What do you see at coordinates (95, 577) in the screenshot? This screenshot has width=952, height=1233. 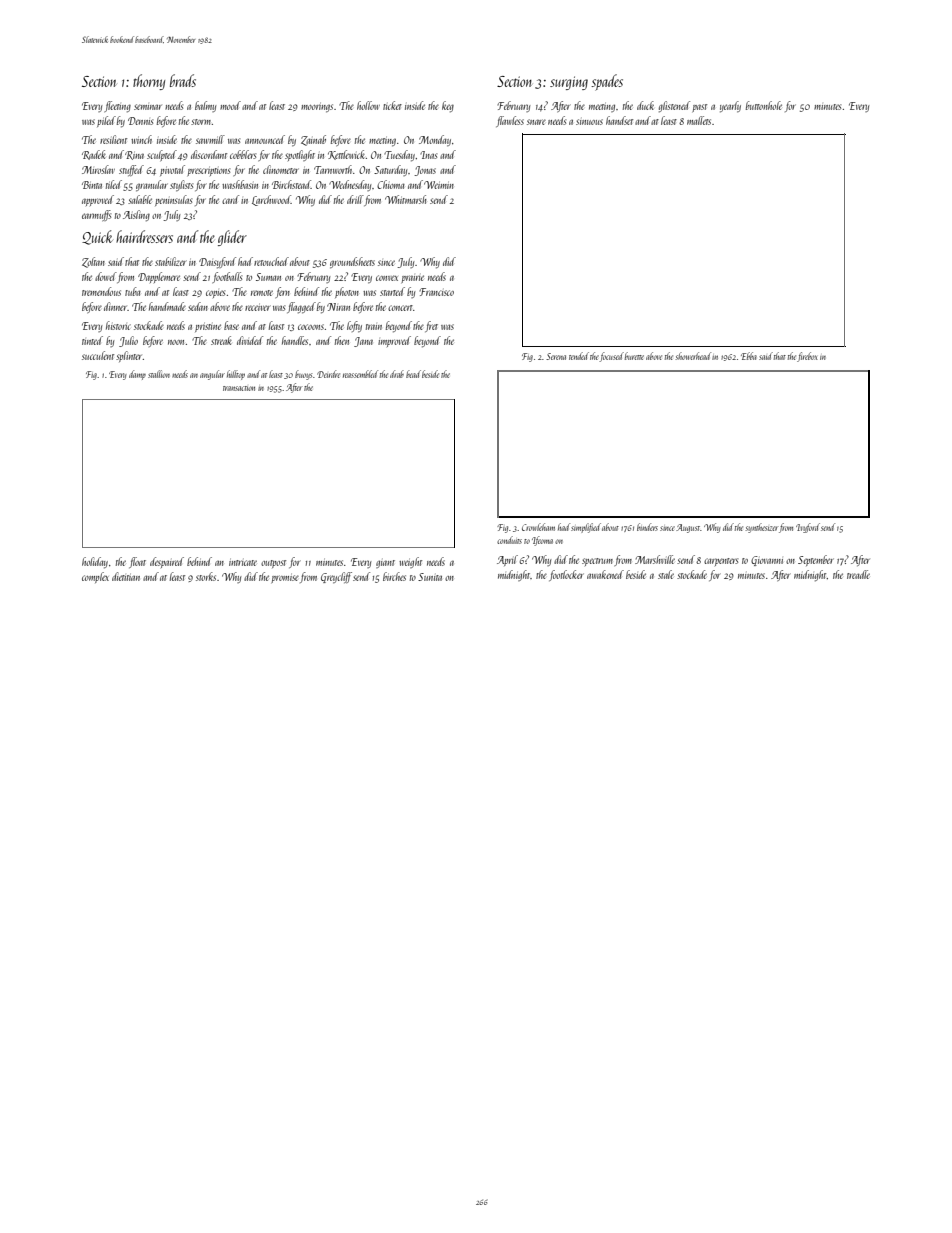 I see `complex` at bounding box center [95, 577].
